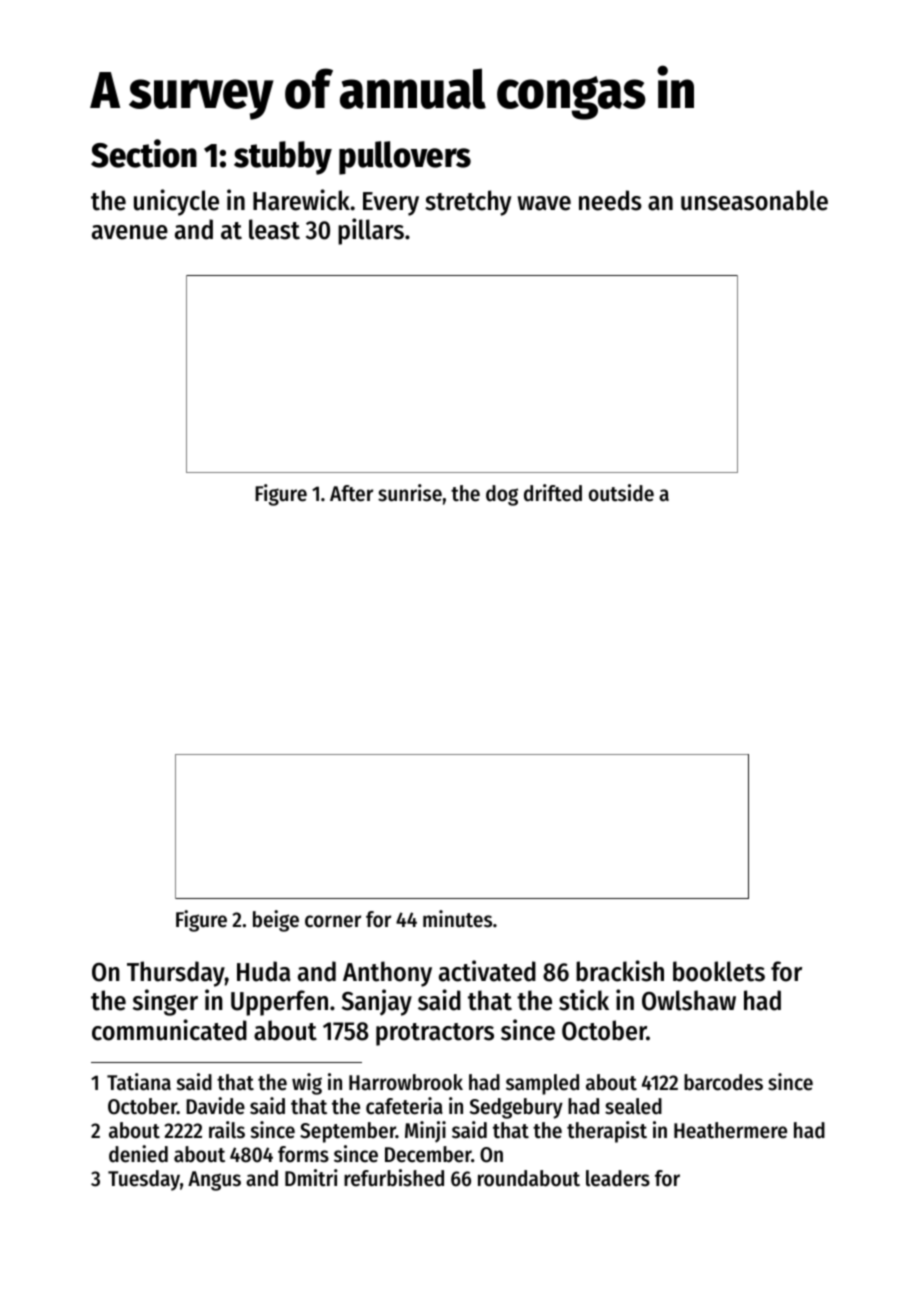 The width and height of the document is (924, 1311). Describe the element at coordinates (283, 158) in the document. I see `stubby` at that location.
